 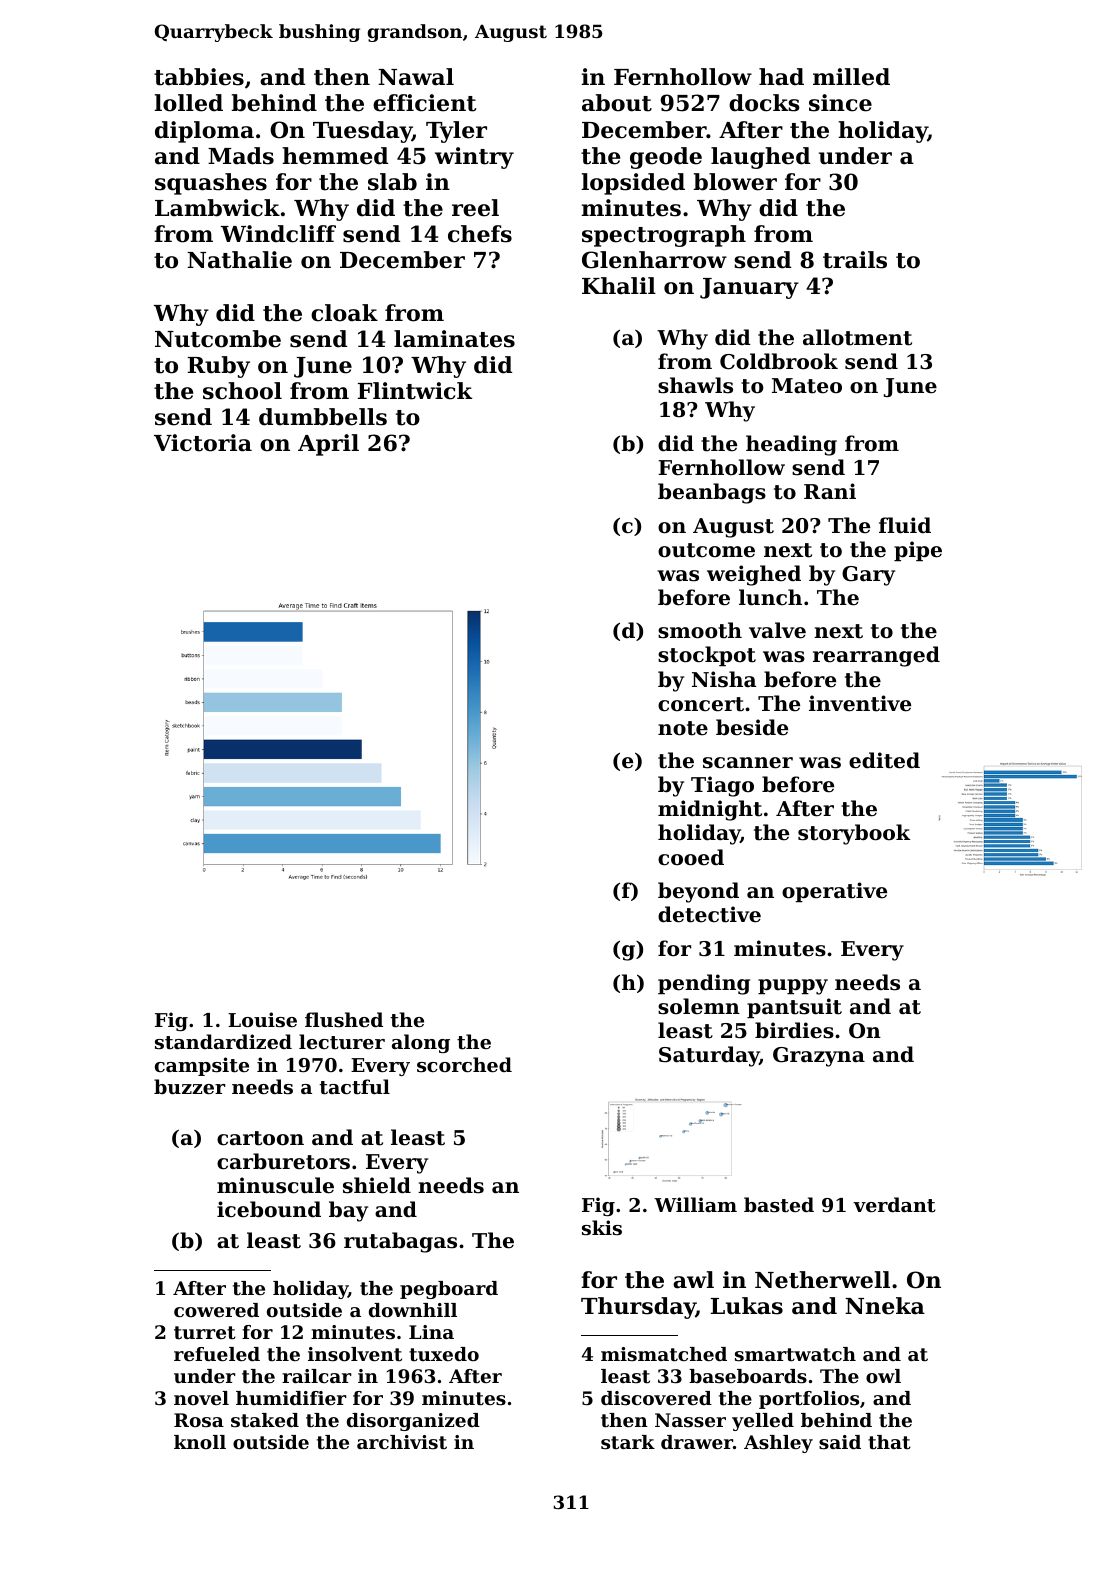 I want to click on archivist, so click(x=402, y=1442).
